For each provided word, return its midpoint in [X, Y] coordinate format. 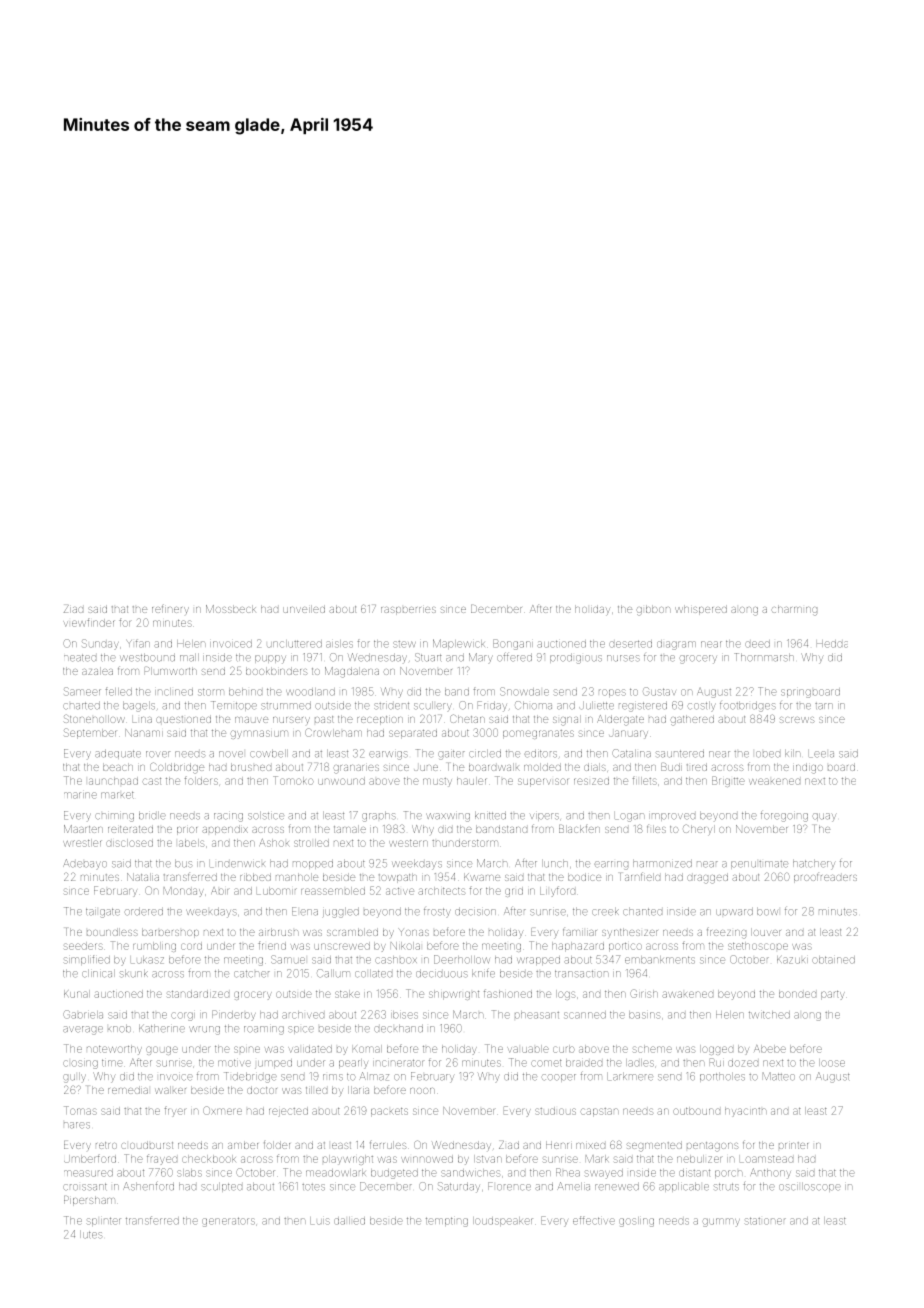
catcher [252, 974]
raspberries [408, 611]
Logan [629, 817]
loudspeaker [503, 1221]
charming [794, 610]
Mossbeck [231, 609]
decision [475, 912]
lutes [91, 1235]
